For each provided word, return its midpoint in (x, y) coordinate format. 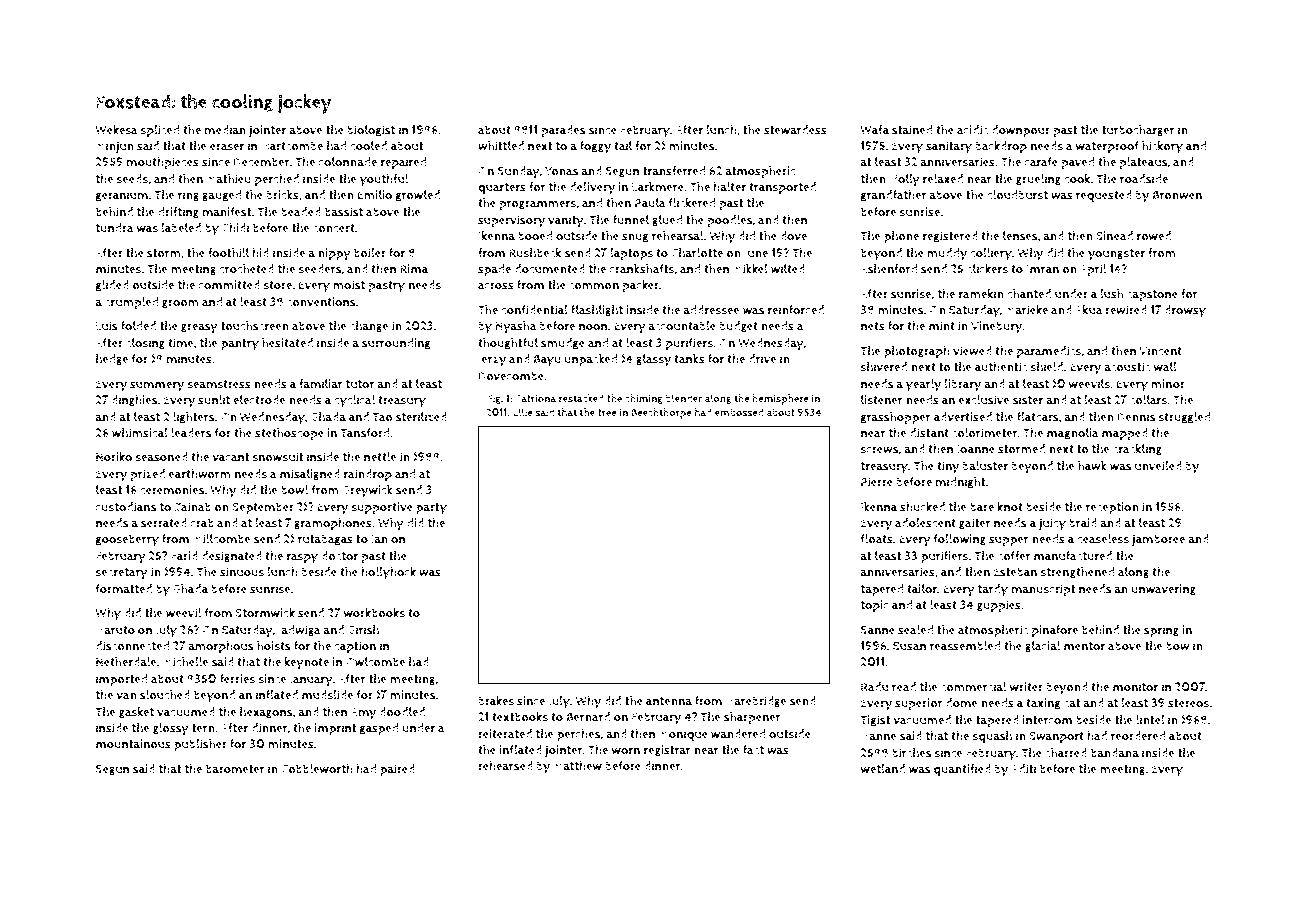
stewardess (795, 130)
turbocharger (1138, 131)
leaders (191, 433)
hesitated (287, 343)
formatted (124, 589)
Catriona (535, 398)
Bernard (588, 717)
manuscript (1043, 590)
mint (942, 326)
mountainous (133, 744)
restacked (581, 398)
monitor (1135, 687)
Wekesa (116, 130)
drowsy (1185, 311)
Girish (363, 630)
